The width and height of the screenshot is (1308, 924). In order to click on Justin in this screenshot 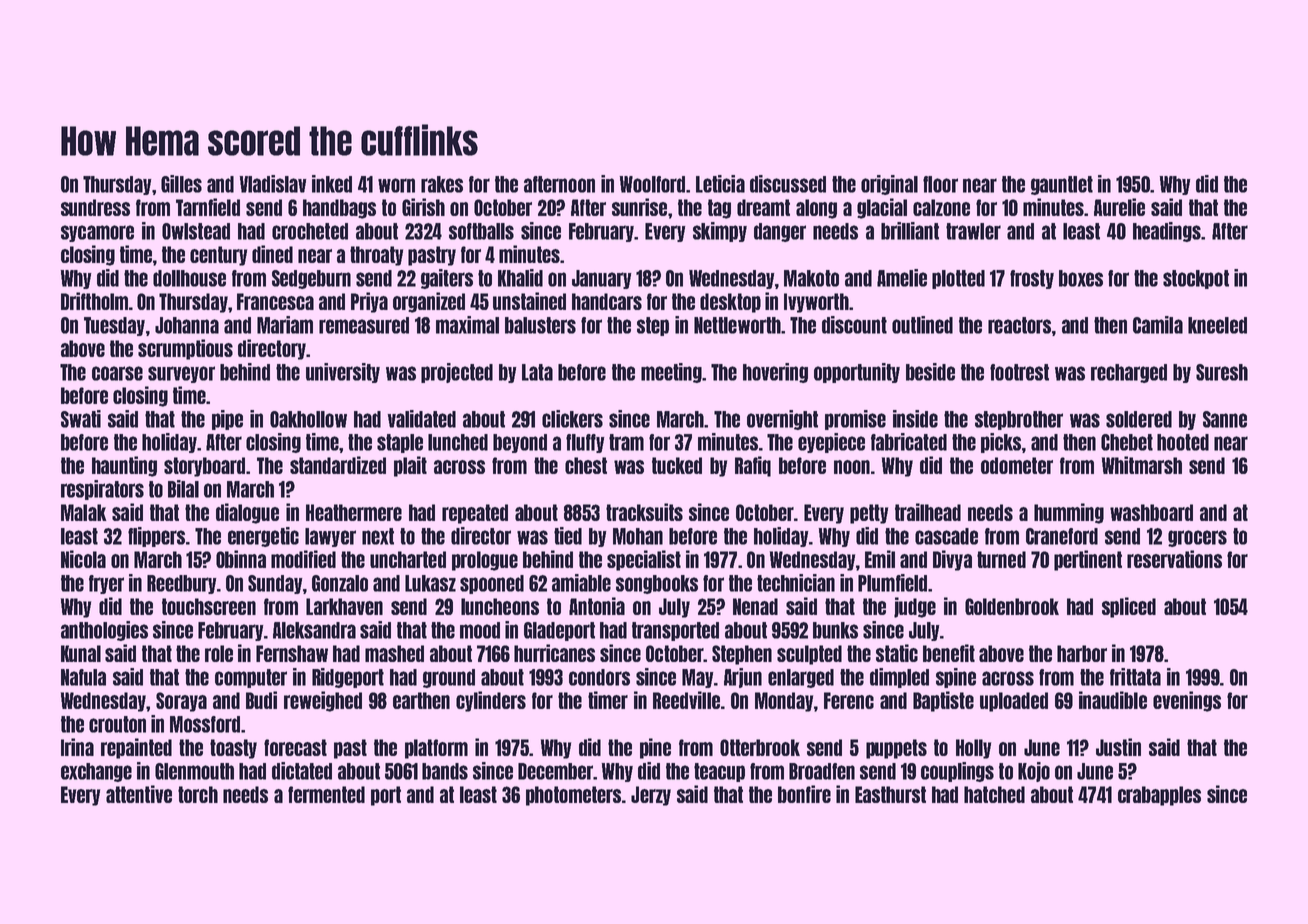, I will do `click(1118, 747)`.
